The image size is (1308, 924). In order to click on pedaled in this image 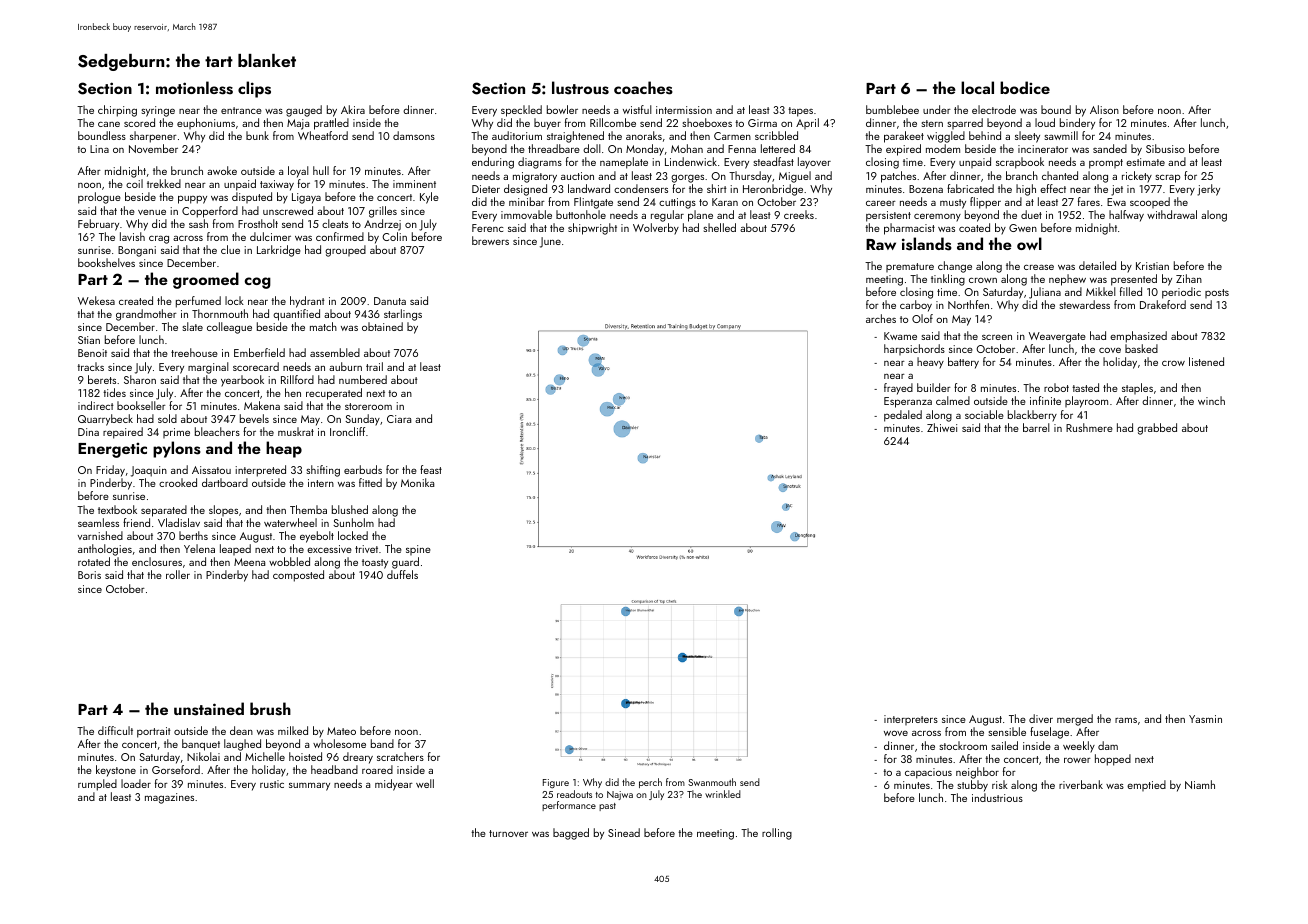, I will do `click(903, 416)`.
